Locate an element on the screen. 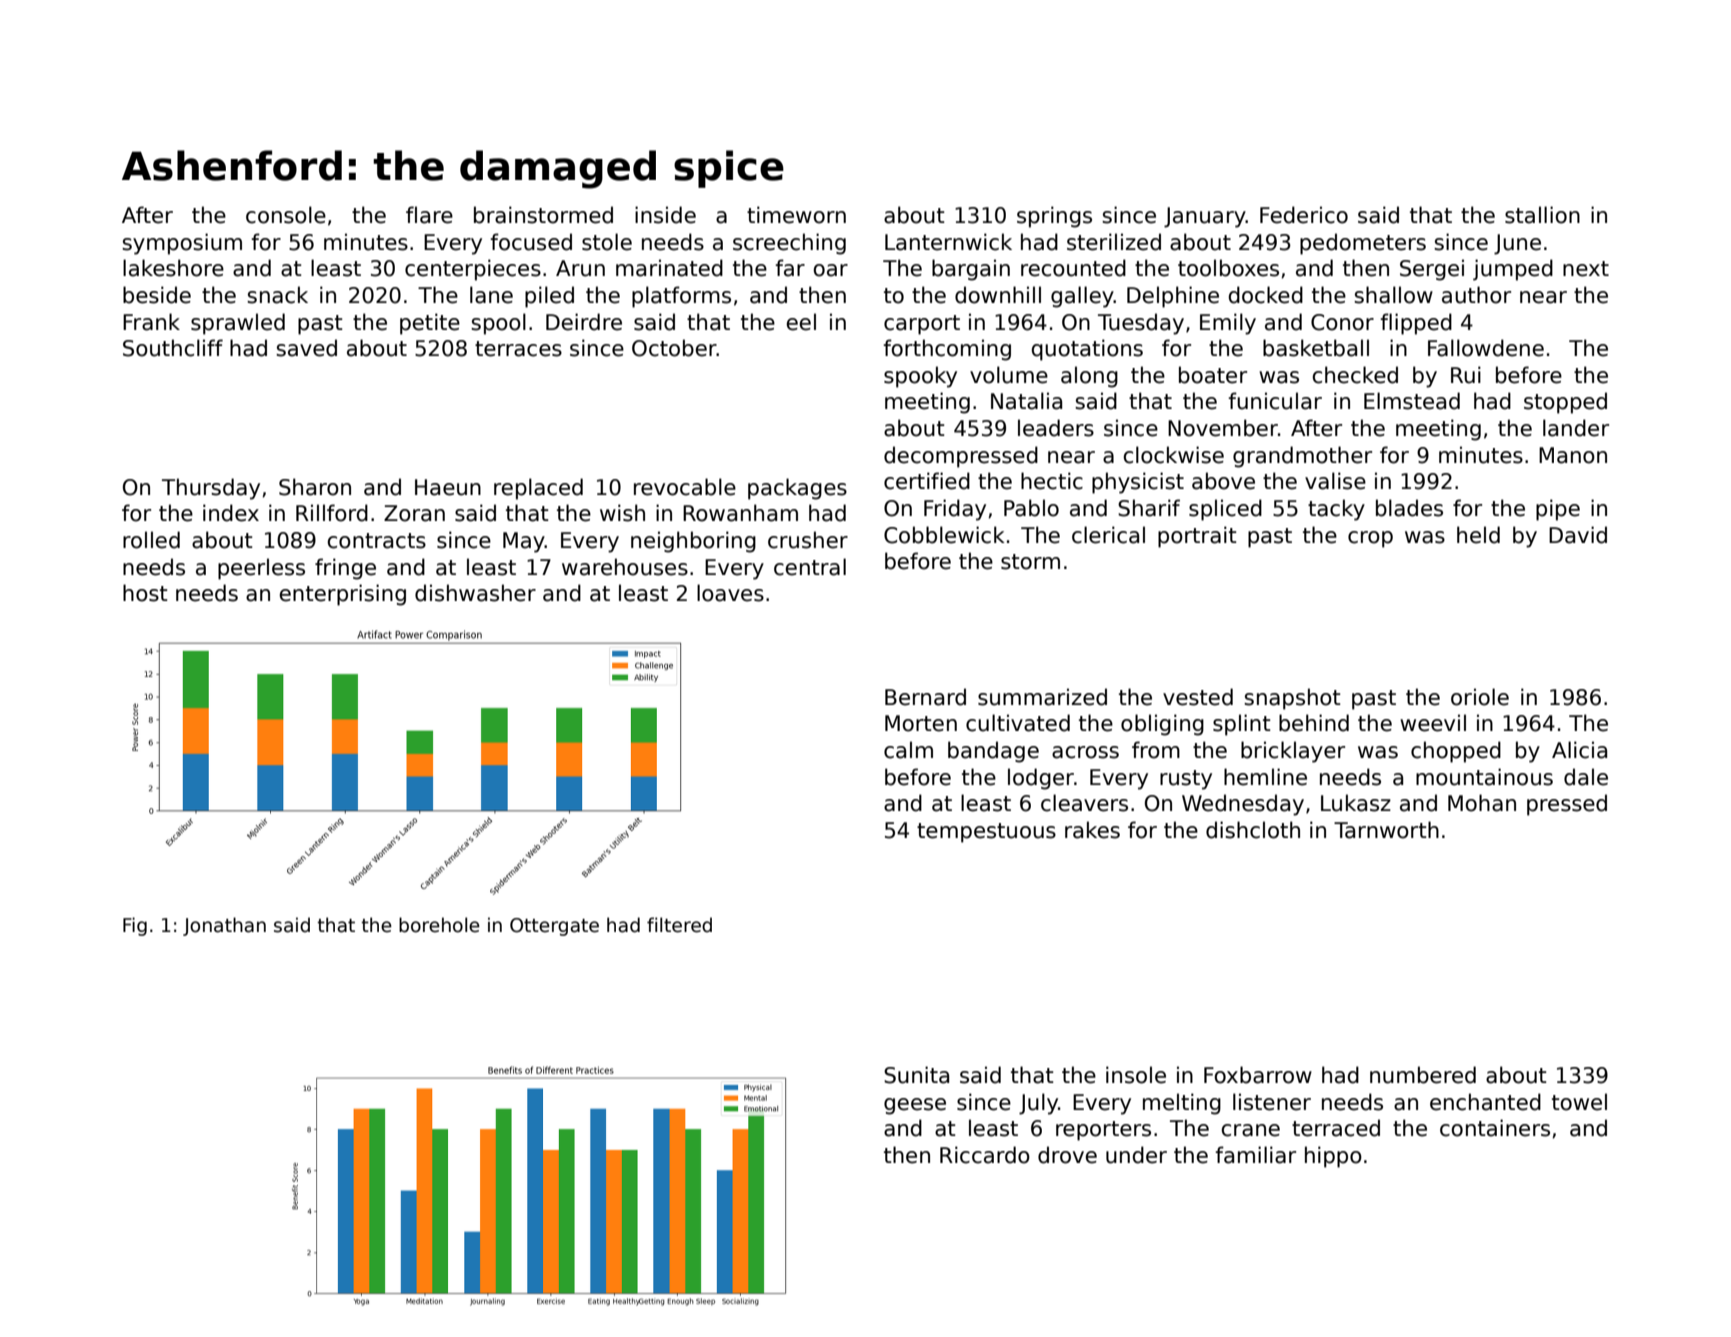 The width and height of the screenshot is (1731, 1337). marinated is located at coordinates (669, 268).
